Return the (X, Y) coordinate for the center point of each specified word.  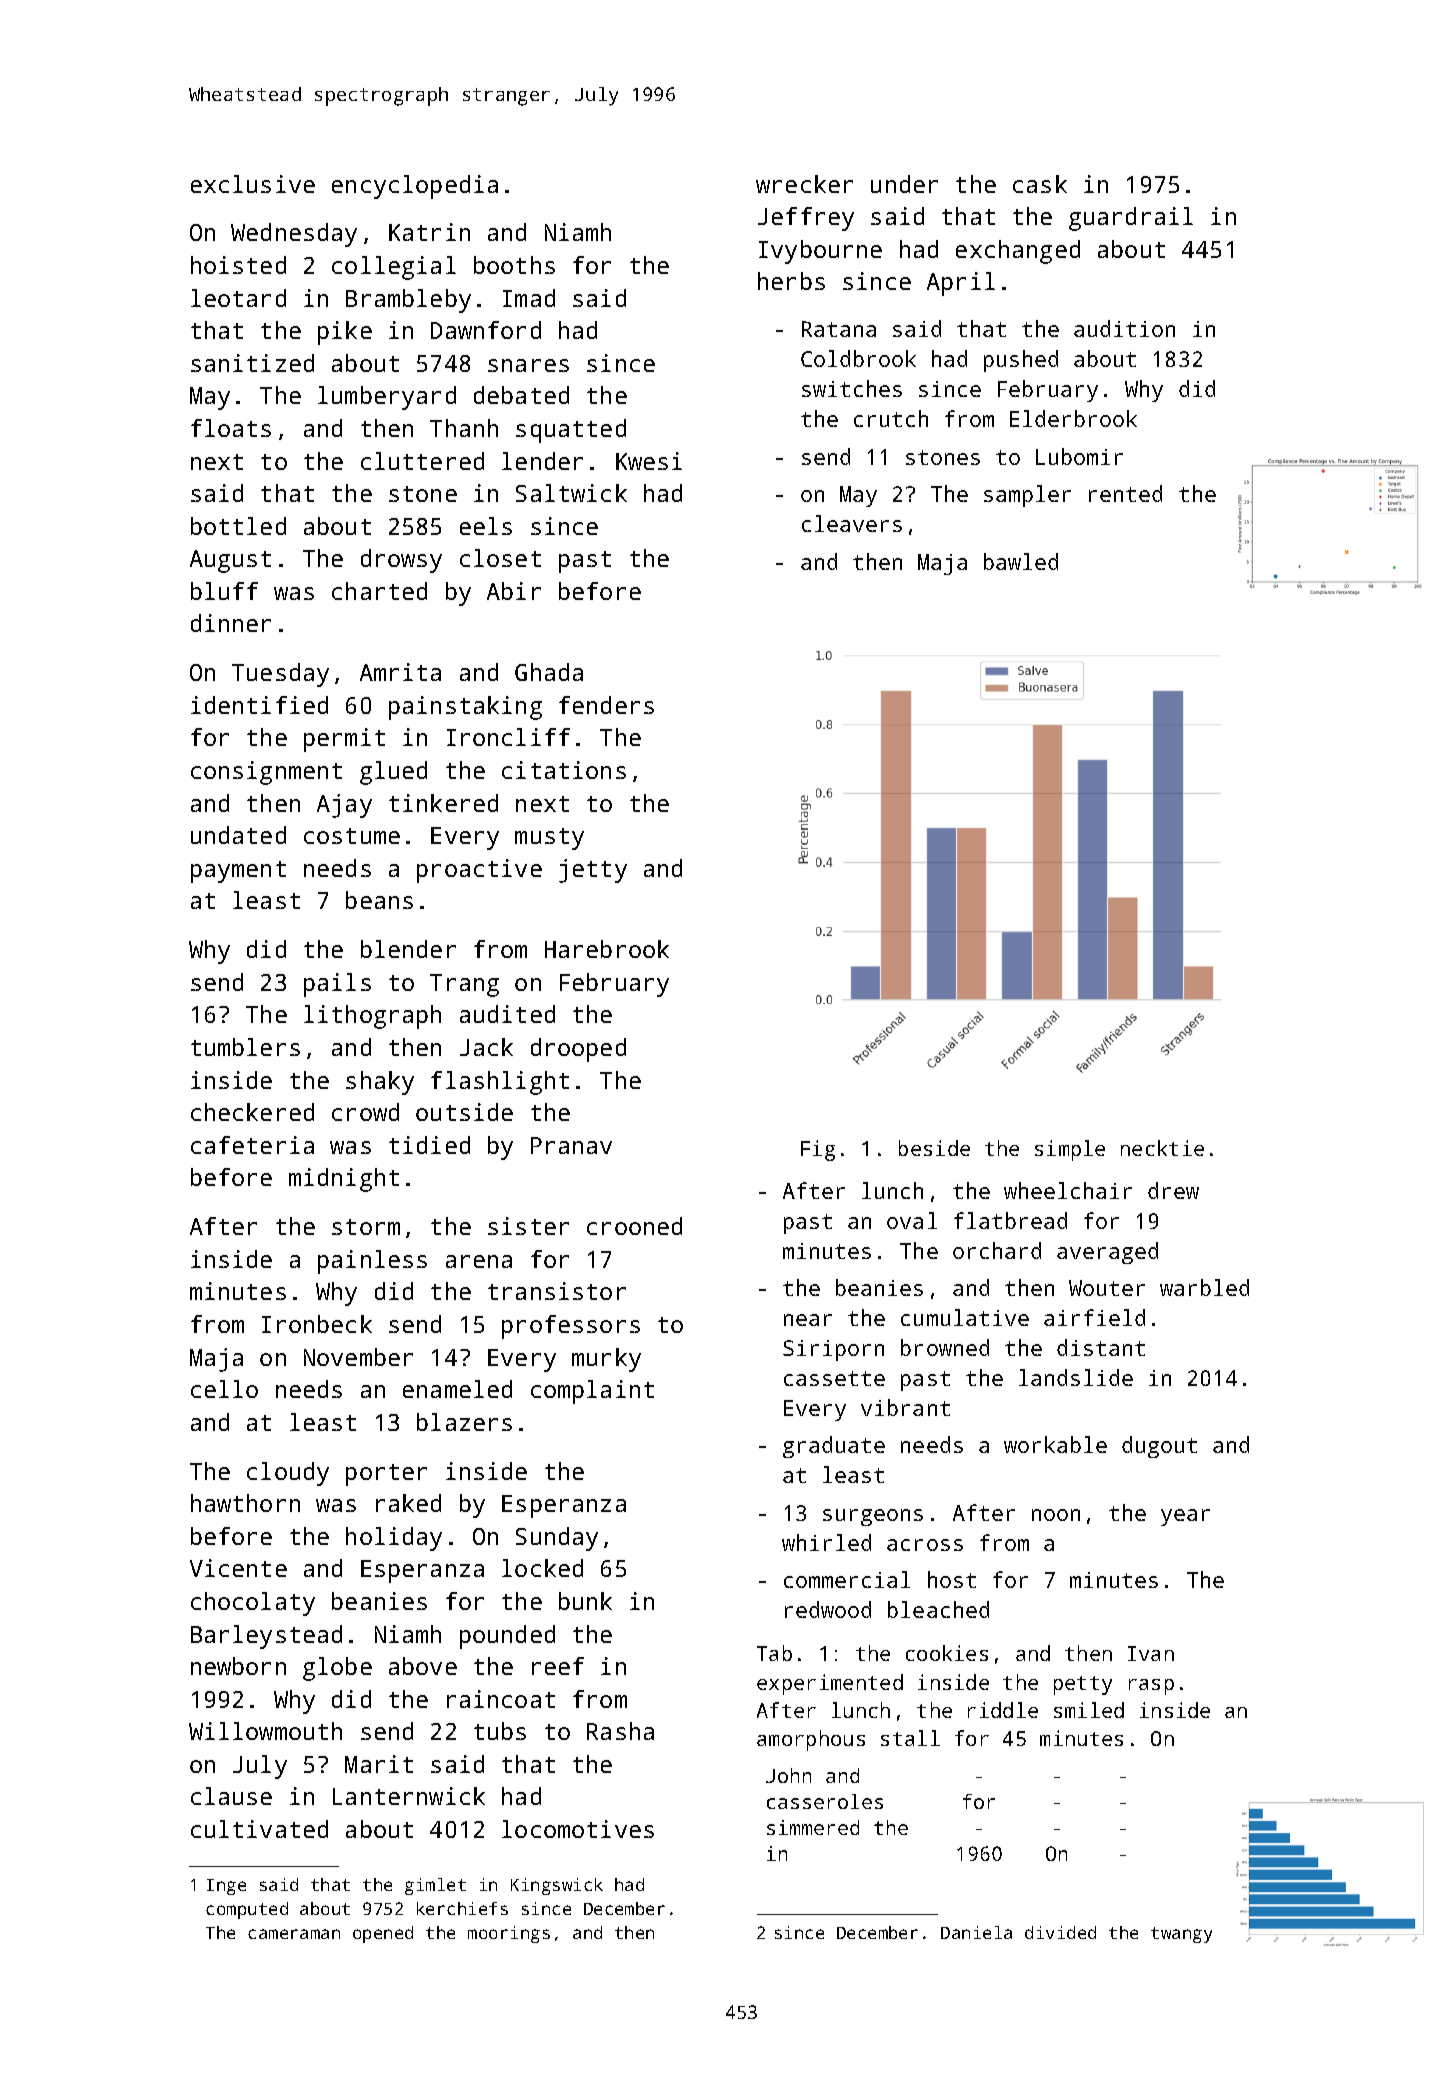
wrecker (804, 184)
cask (1040, 184)
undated (238, 835)
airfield (1094, 1317)
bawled (1021, 561)
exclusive (253, 184)
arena (479, 1261)
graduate (834, 1447)
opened (383, 1934)
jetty (593, 871)
